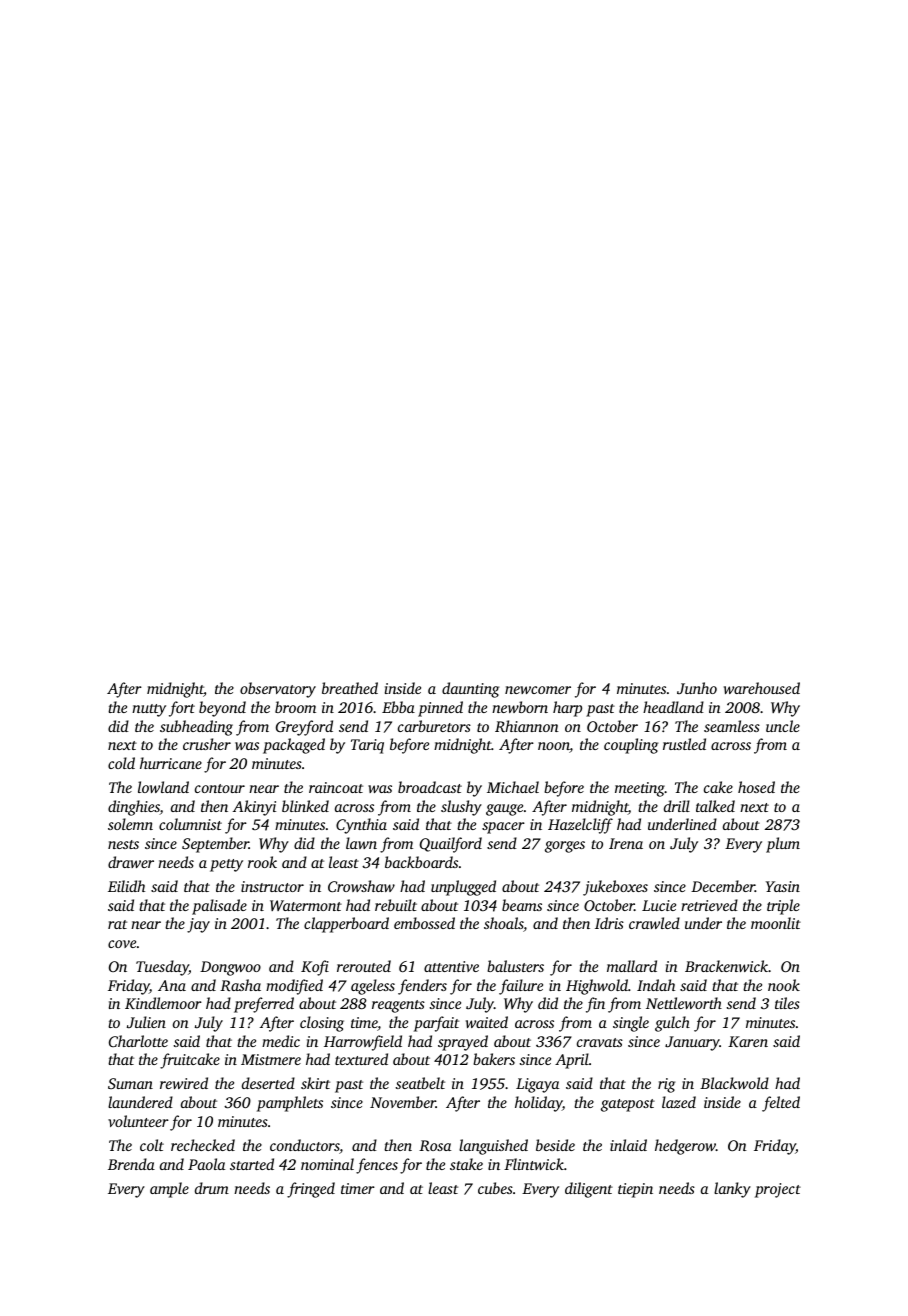 The width and height of the screenshot is (908, 1316). What do you see at coordinates (403, 1102) in the screenshot?
I see `November` at bounding box center [403, 1102].
